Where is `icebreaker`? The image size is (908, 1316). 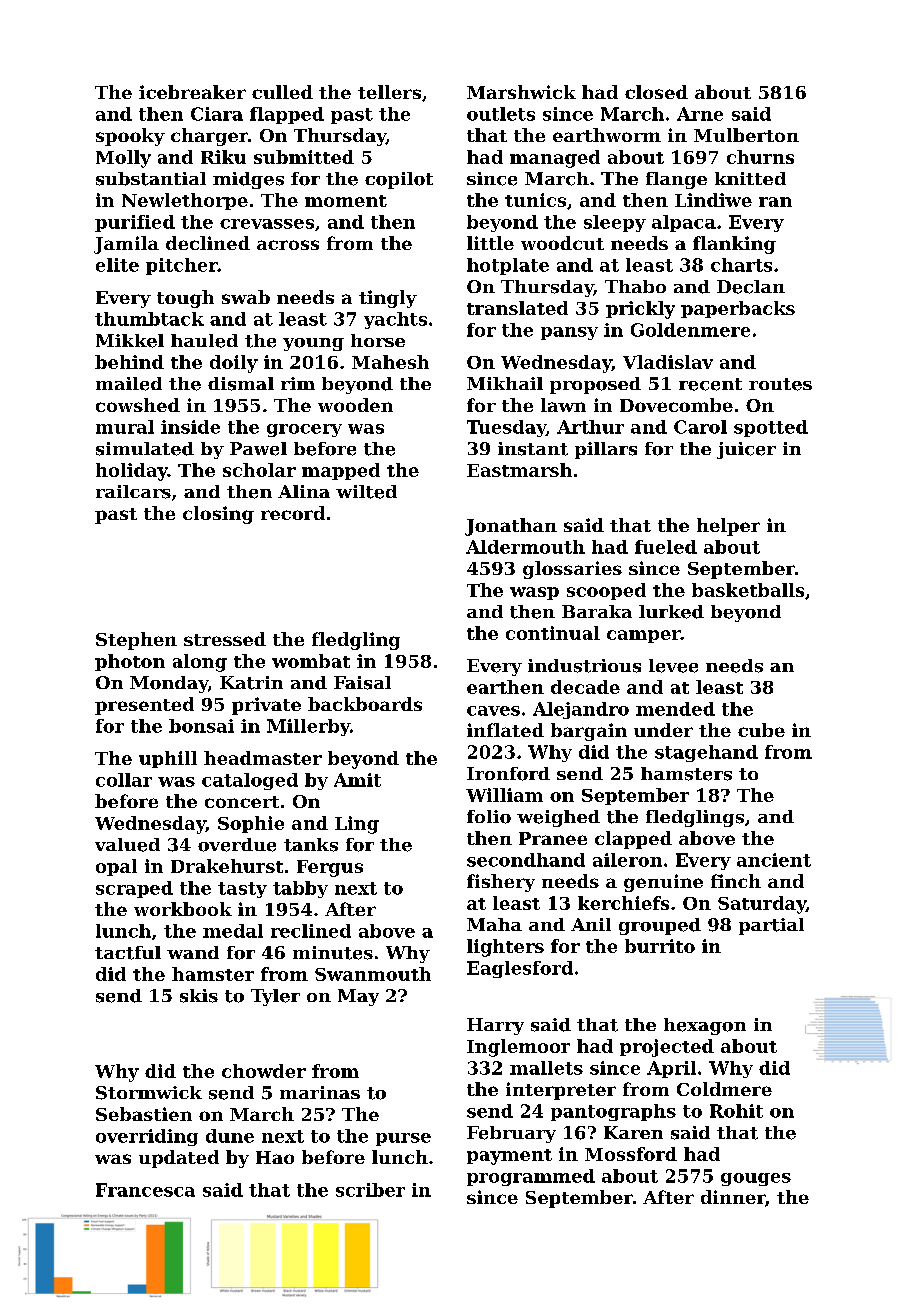
icebreaker is located at coordinates (192, 92).
